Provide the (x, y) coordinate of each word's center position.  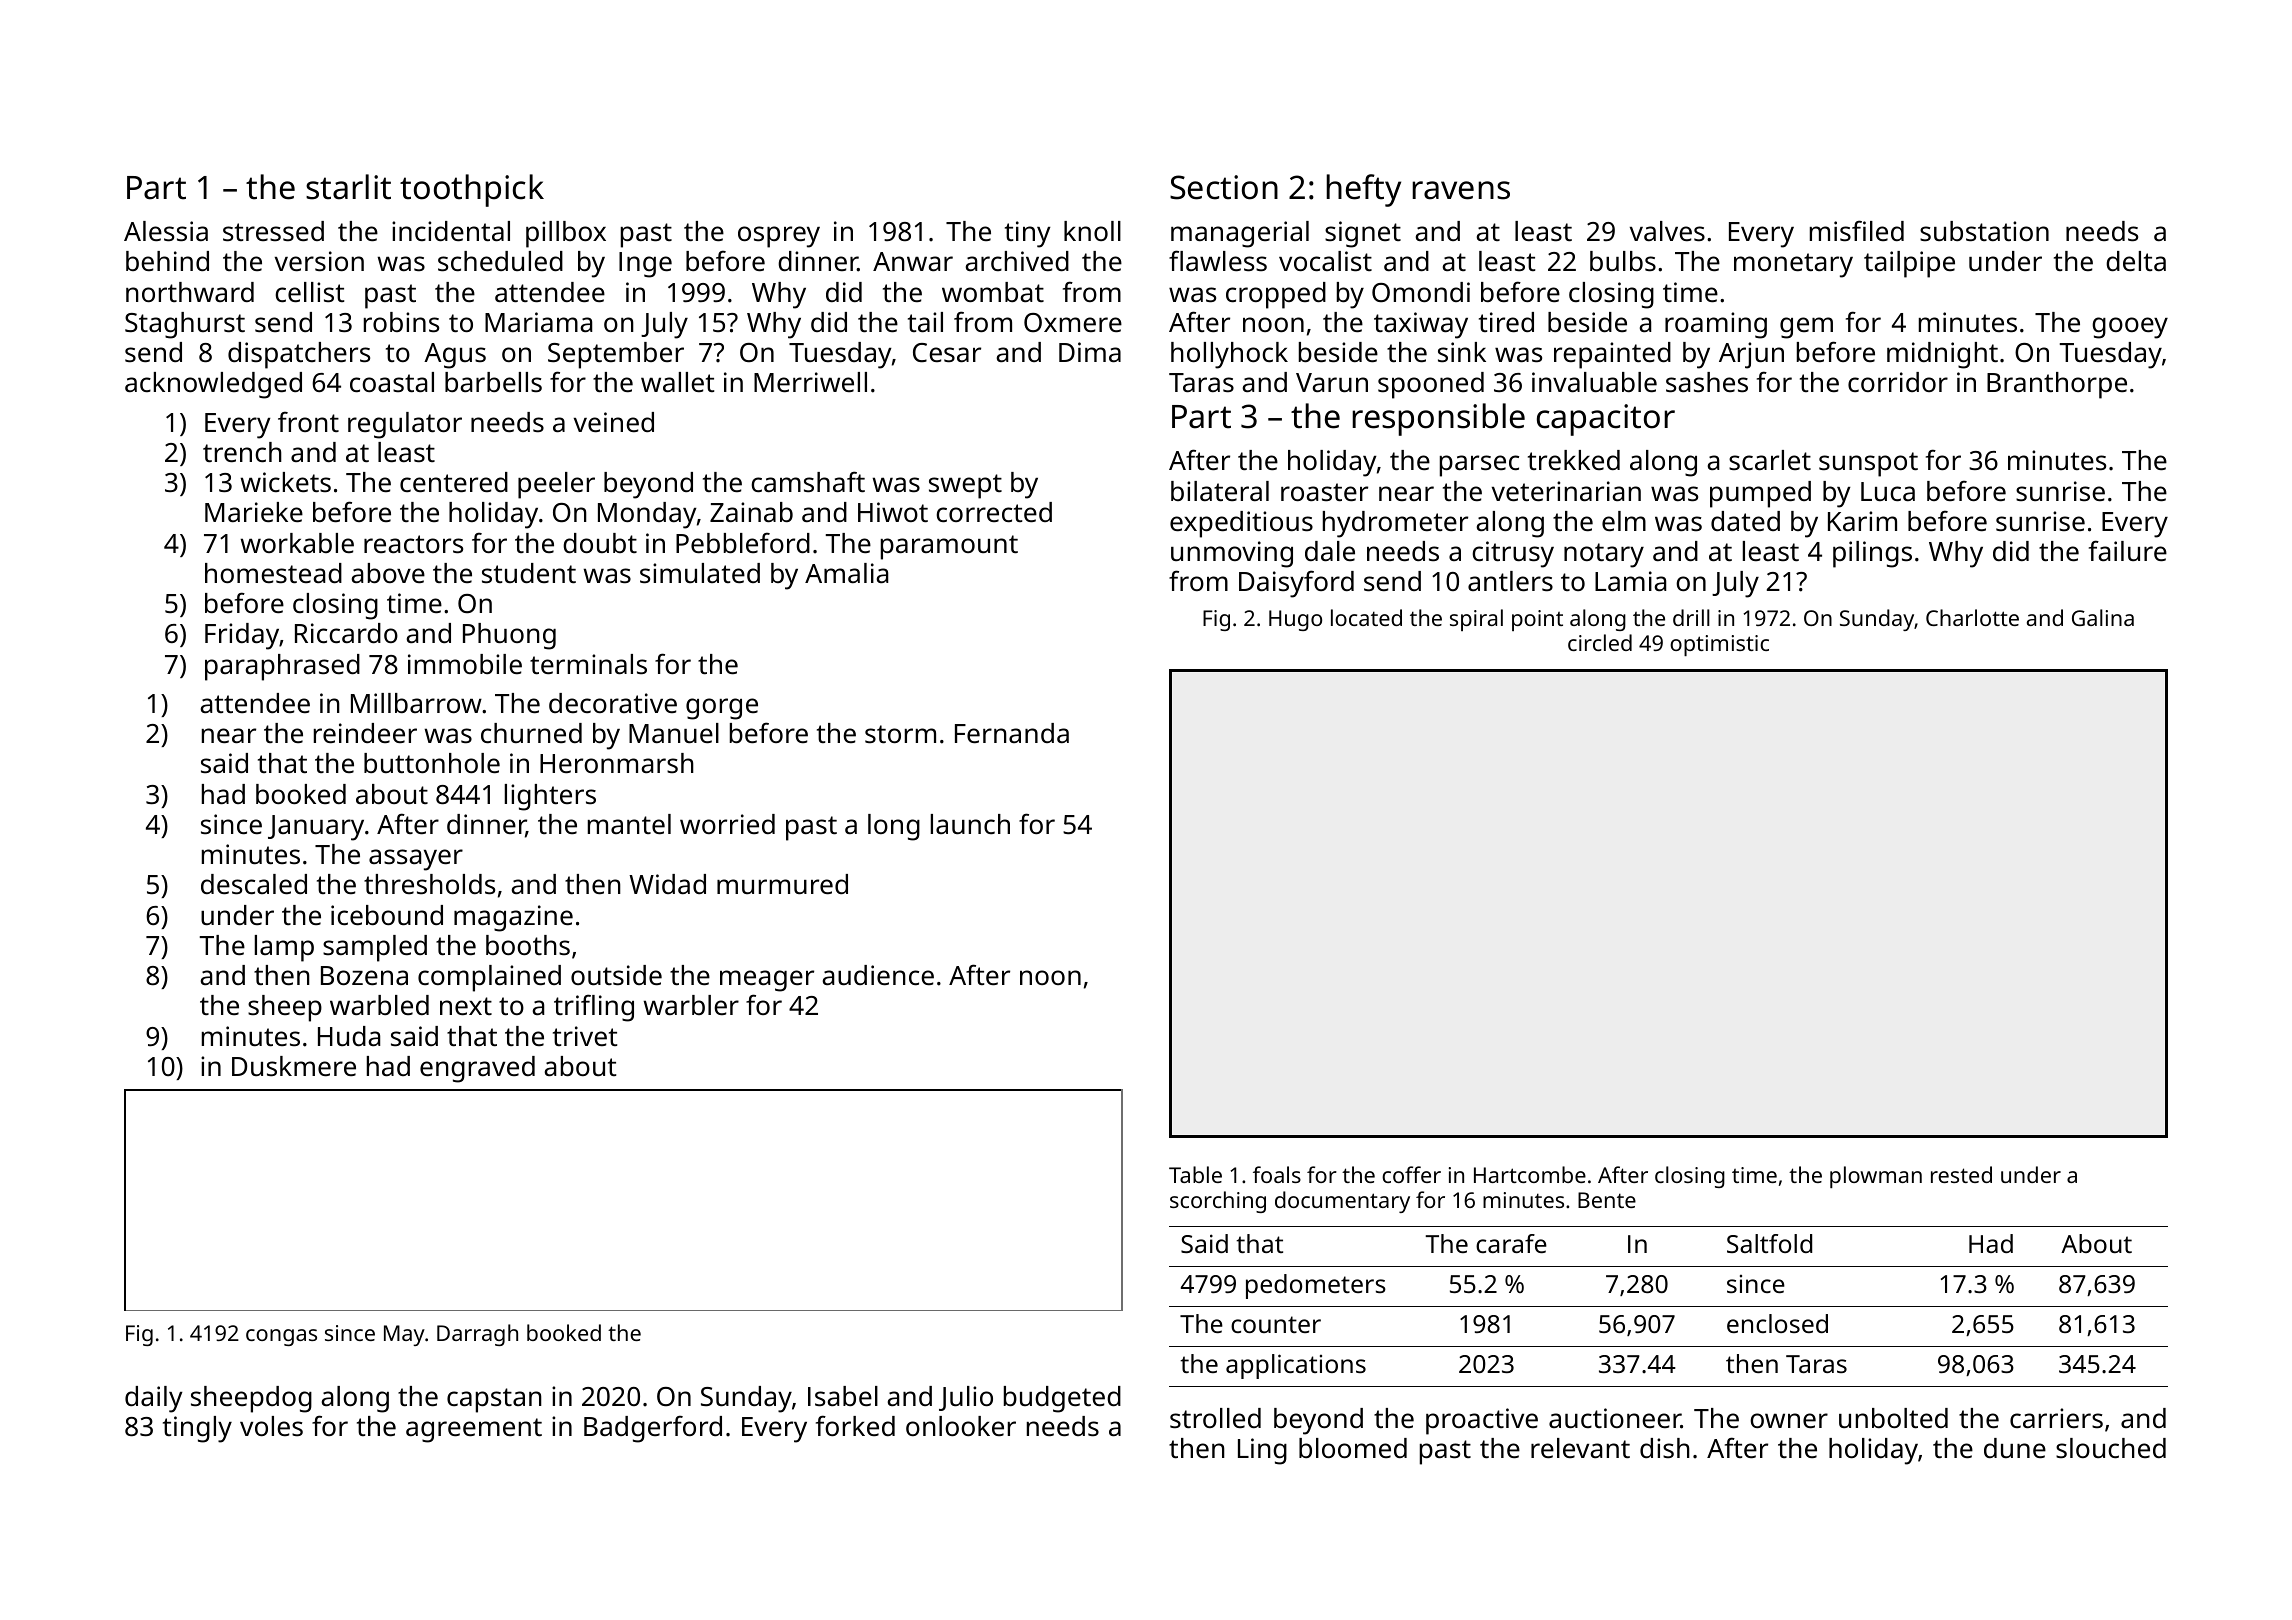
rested (1961, 1174)
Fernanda (1012, 733)
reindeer (365, 733)
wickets (285, 482)
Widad (667, 884)
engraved (477, 1069)
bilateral (1220, 491)
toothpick (472, 190)
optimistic (1719, 645)
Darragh (477, 1335)
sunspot (1868, 464)
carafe (1511, 1243)
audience (878, 975)
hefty (1363, 190)
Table (1195, 1174)
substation (1984, 231)
